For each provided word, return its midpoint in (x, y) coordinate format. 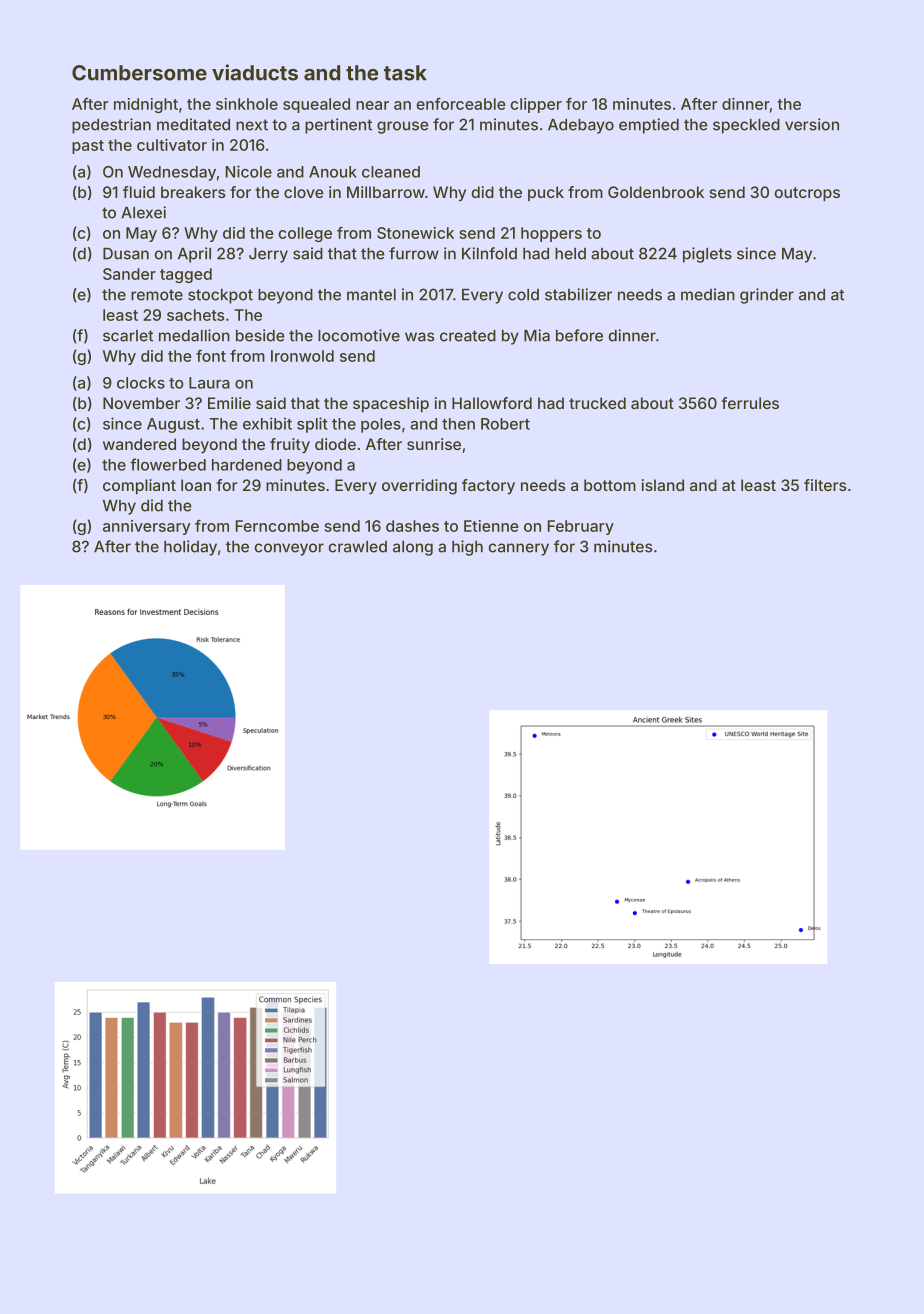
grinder (767, 296)
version (812, 124)
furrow (414, 253)
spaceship (391, 404)
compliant (139, 486)
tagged (186, 275)
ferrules (750, 403)
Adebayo (581, 126)
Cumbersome (139, 73)
